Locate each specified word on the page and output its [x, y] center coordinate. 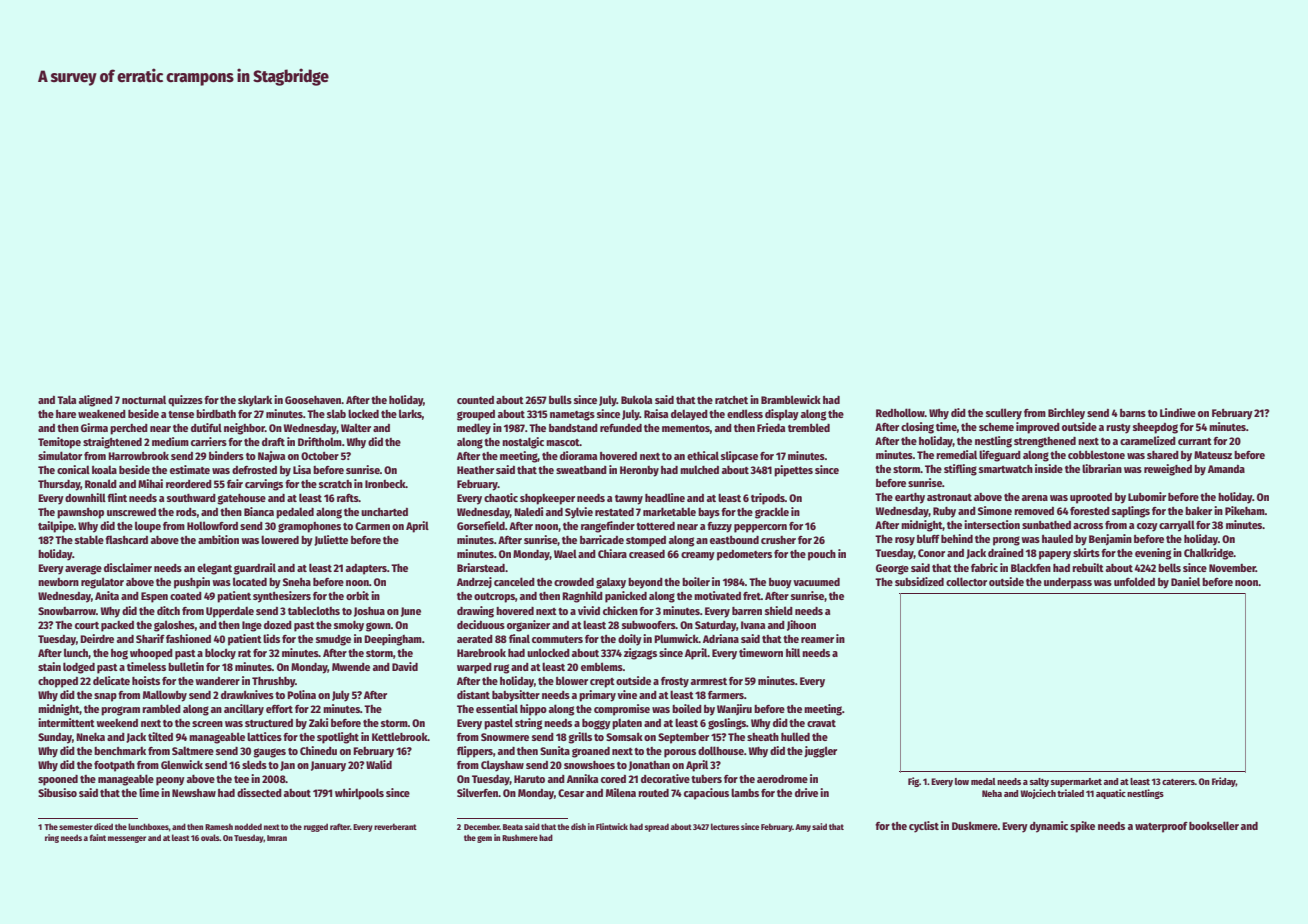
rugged [316, 827]
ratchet [731, 400]
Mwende [351, 667]
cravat [821, 723]
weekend [117, 723]
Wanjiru [734, 709]
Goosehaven [313, 400]
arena [1035, 498]
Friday [1224, 782]
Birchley [1066, 414]
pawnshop [80, 513]
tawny [629, 500]
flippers [475, 752]
